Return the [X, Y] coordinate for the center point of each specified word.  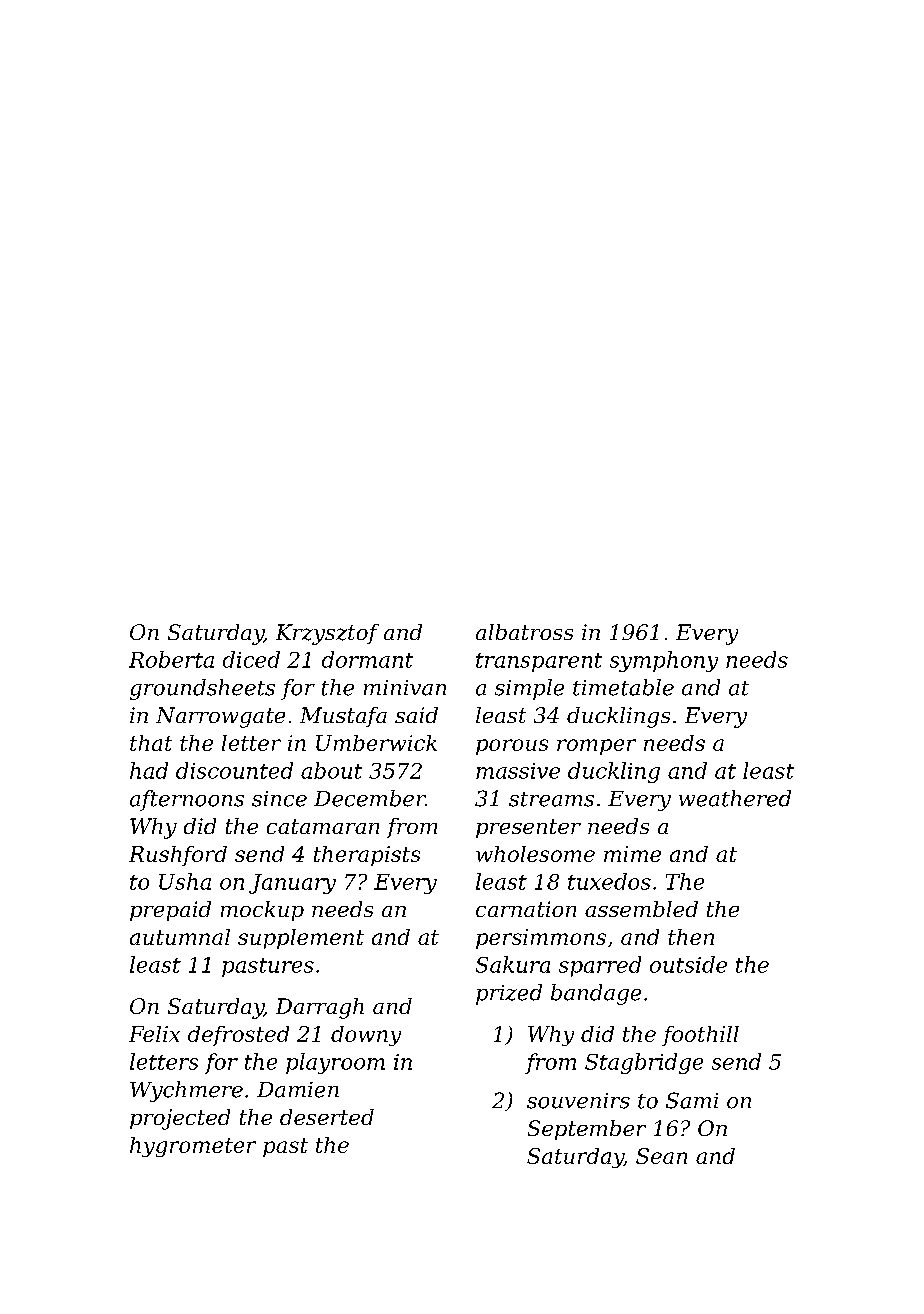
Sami [692, 1100]
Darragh [320, 1008]
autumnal [180, 937]
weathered [735, 798]
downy [366, 1036]
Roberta [171, 659]
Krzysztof [327, 634]
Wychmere [186, 1091]
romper [596, 747]
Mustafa [343, 717]
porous [512, 747]
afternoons [187, 800]
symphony [664, 661]
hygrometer [193, 1147]
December [369, 798]
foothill [700, 1036]
